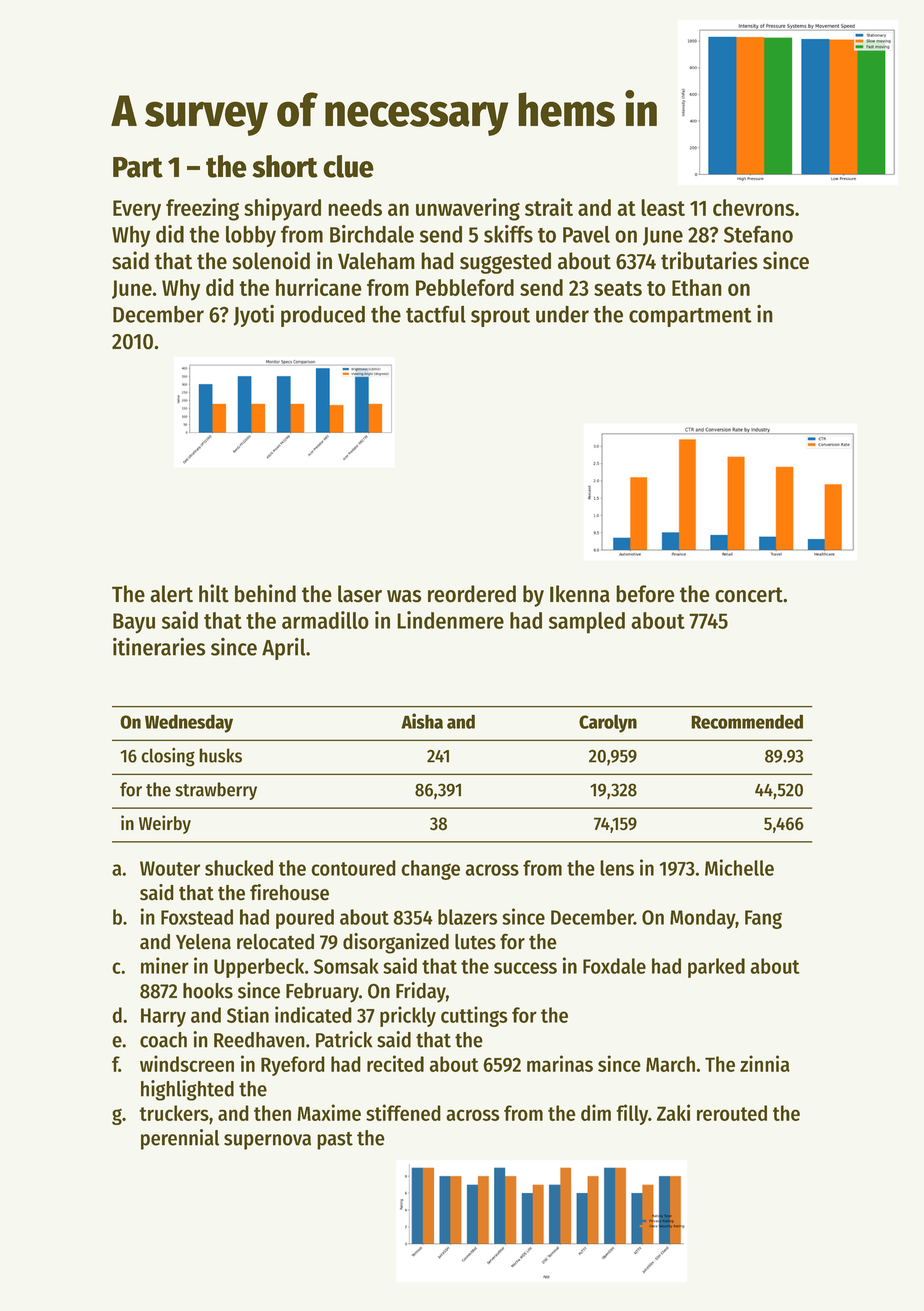 This screenshot has height=1311, width=924. I want to click on Michelle, so click(739, 867).
